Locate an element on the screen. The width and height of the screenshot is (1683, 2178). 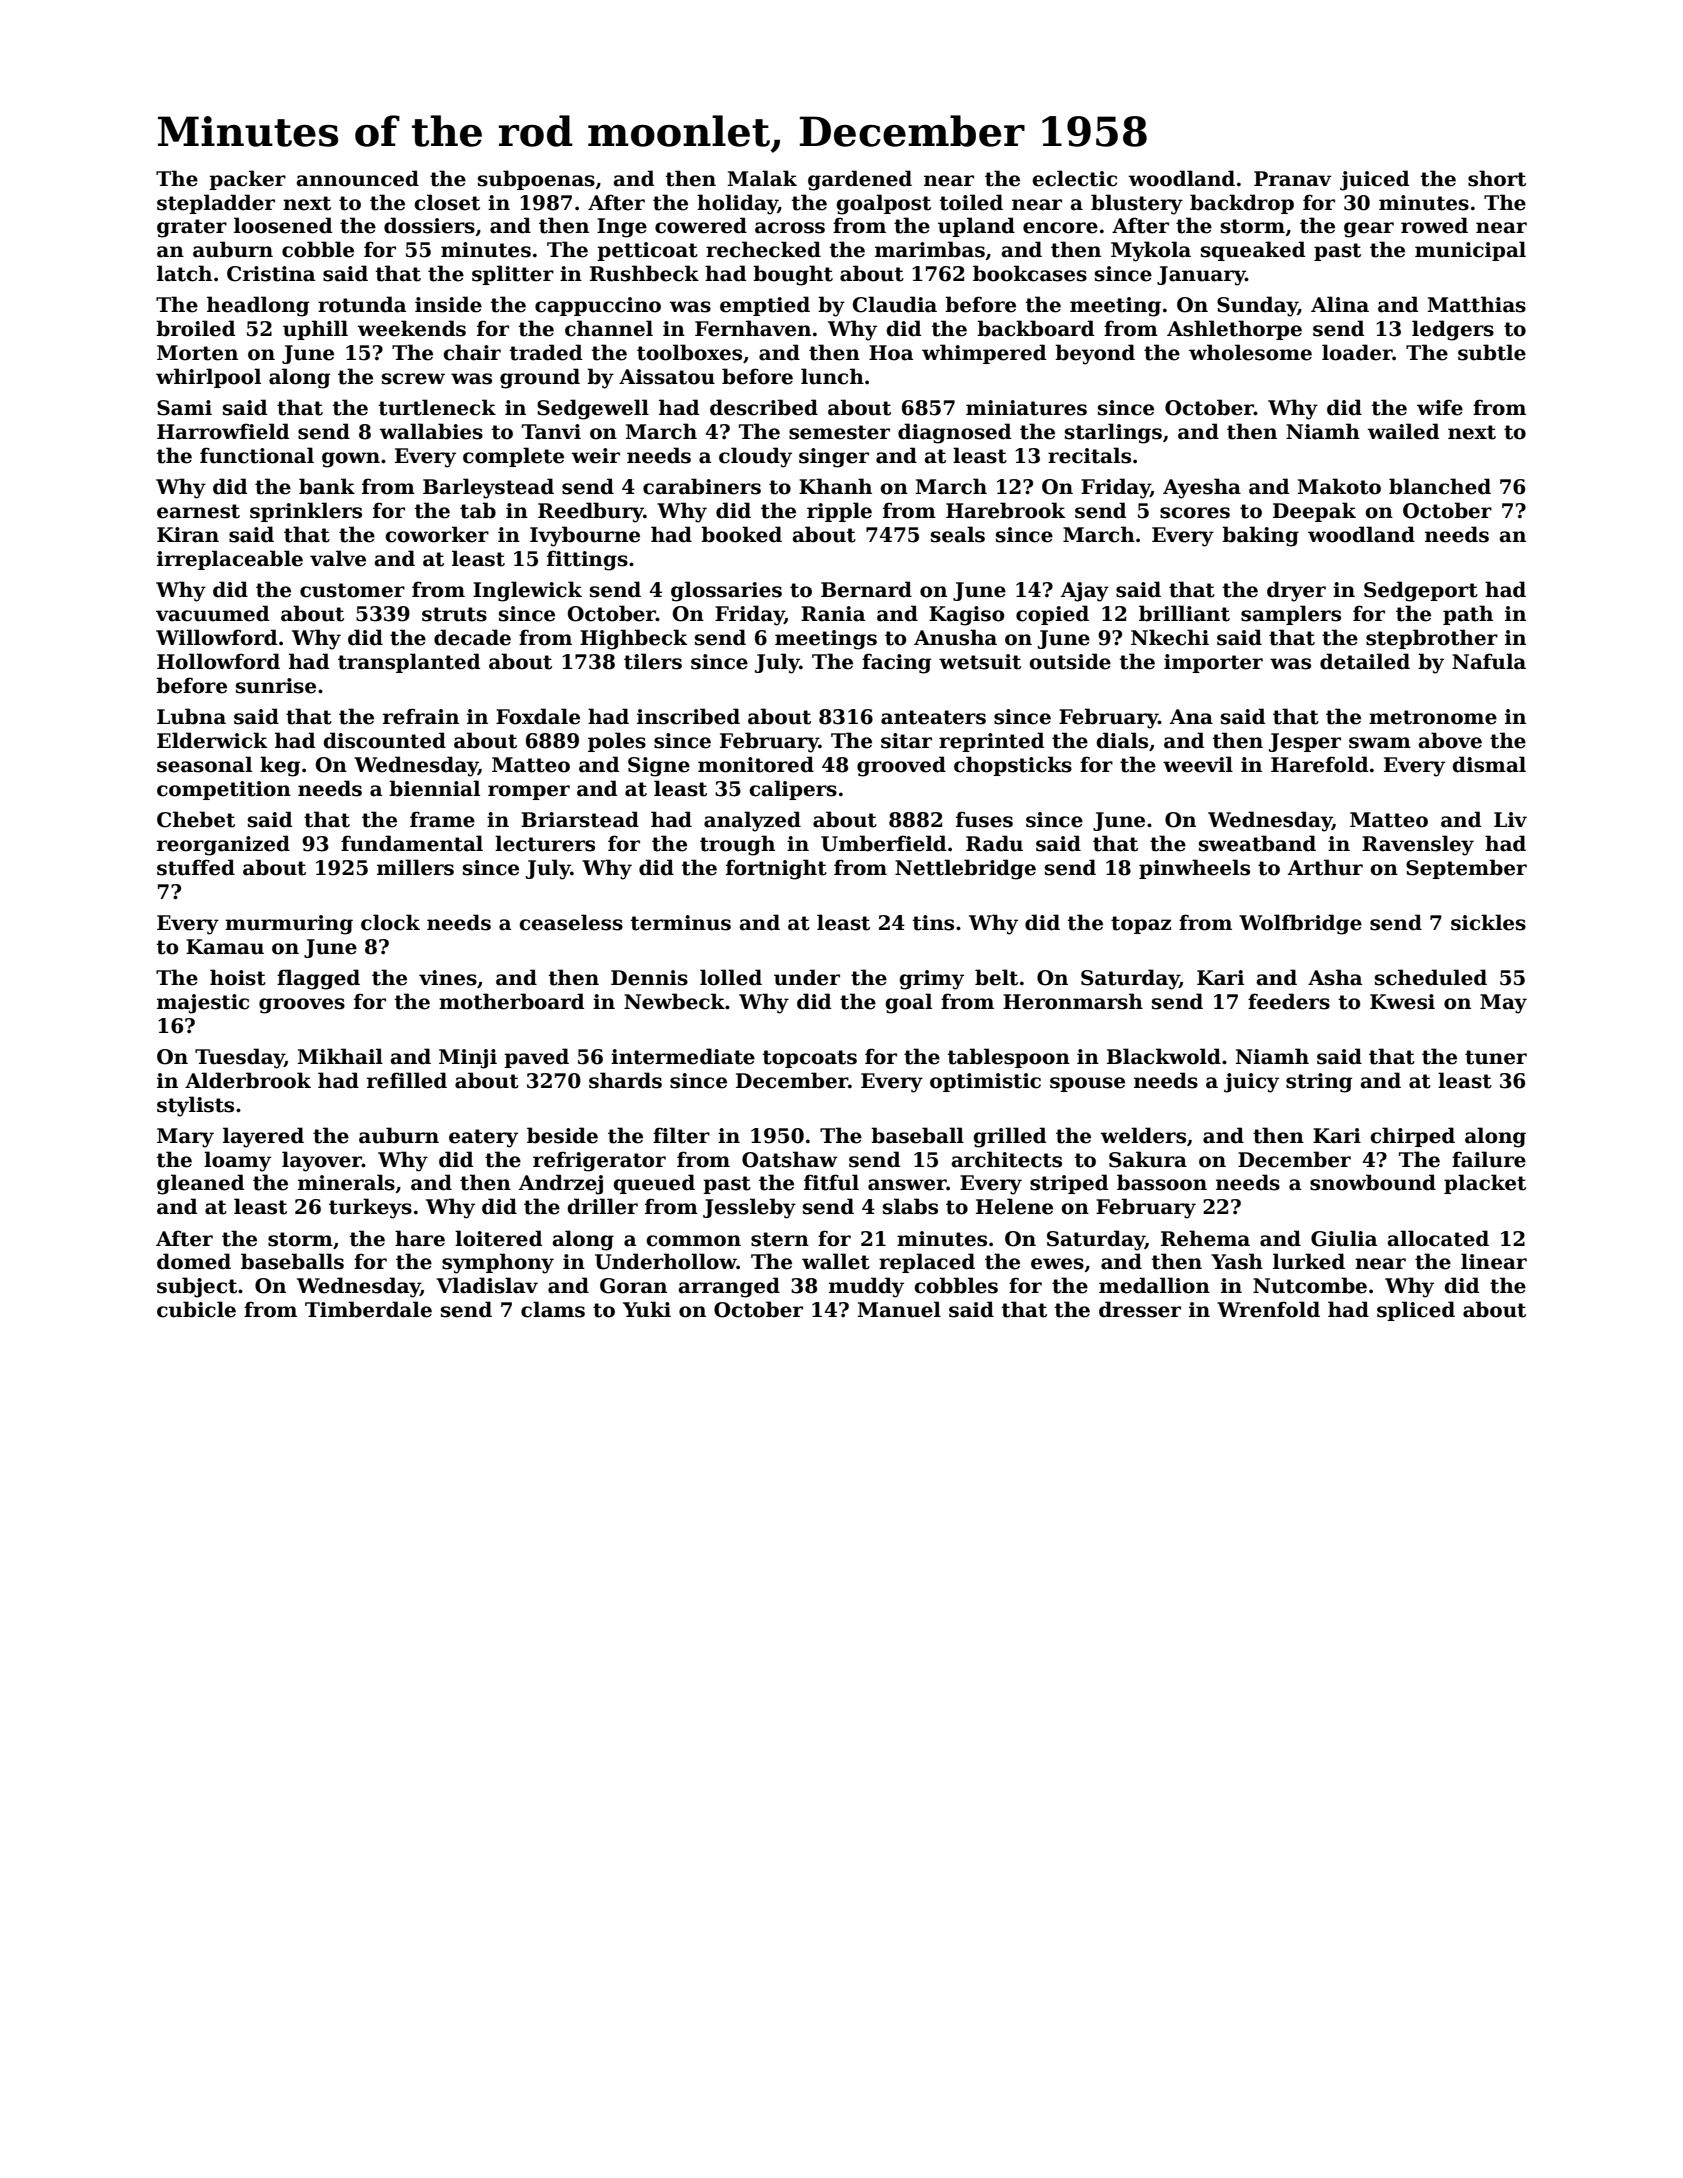
transplanted is located at coordinates (409, 663).
